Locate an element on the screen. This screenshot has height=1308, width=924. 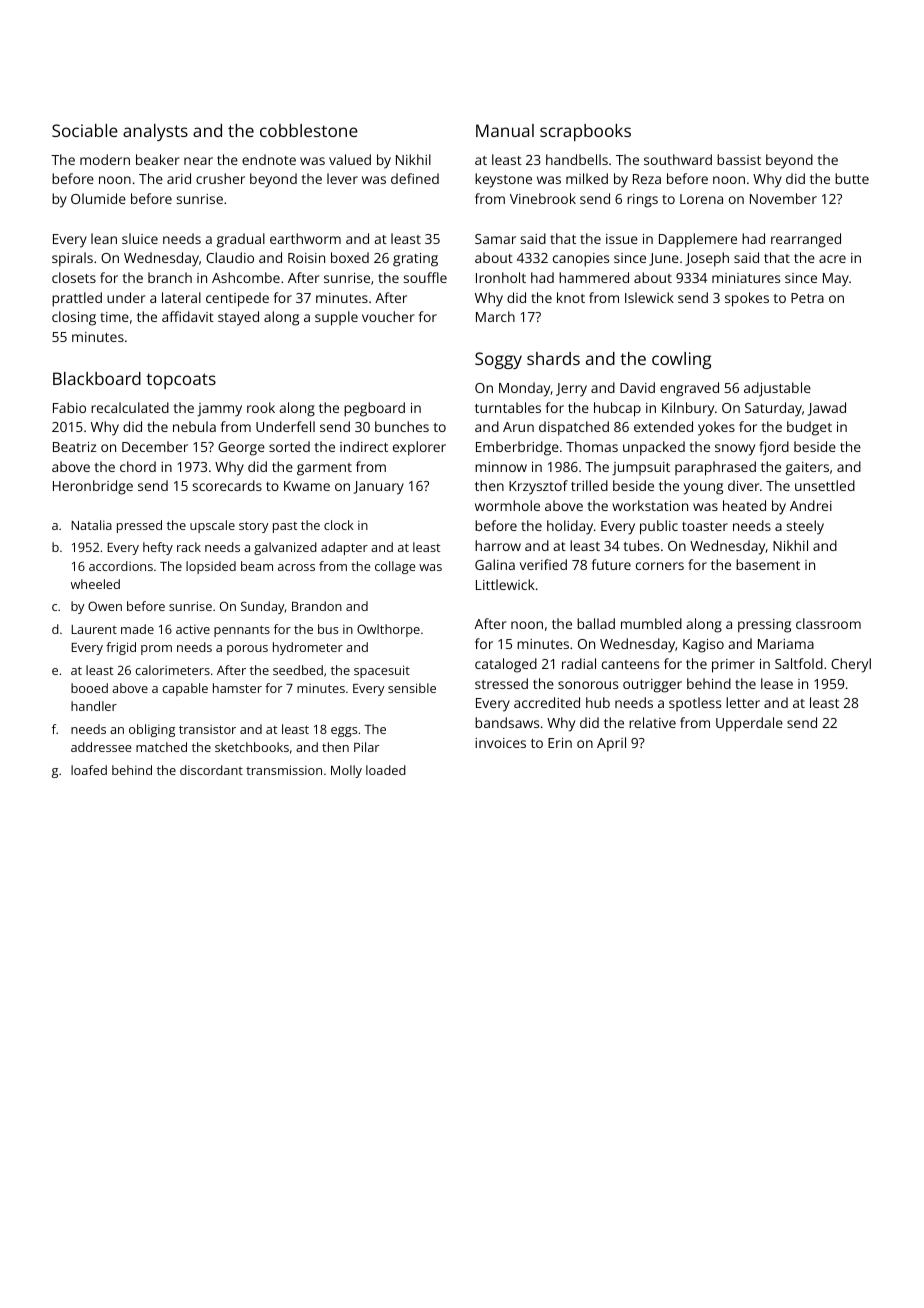
scrapbooks is located at coordinates (585, 132).
